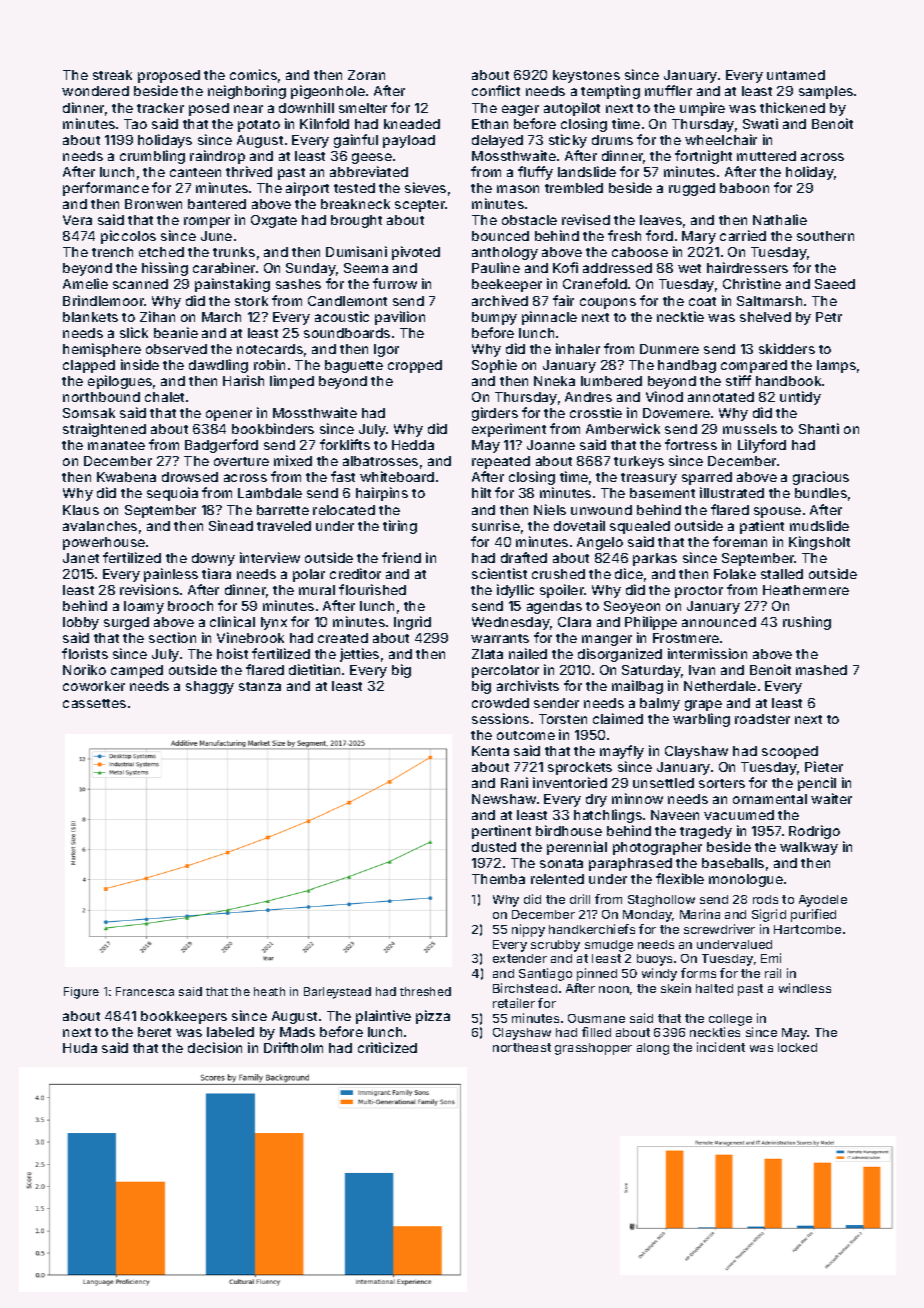 The height and width of the page is (1308, 924). I want to click on Huda, so click(80, 1048).
